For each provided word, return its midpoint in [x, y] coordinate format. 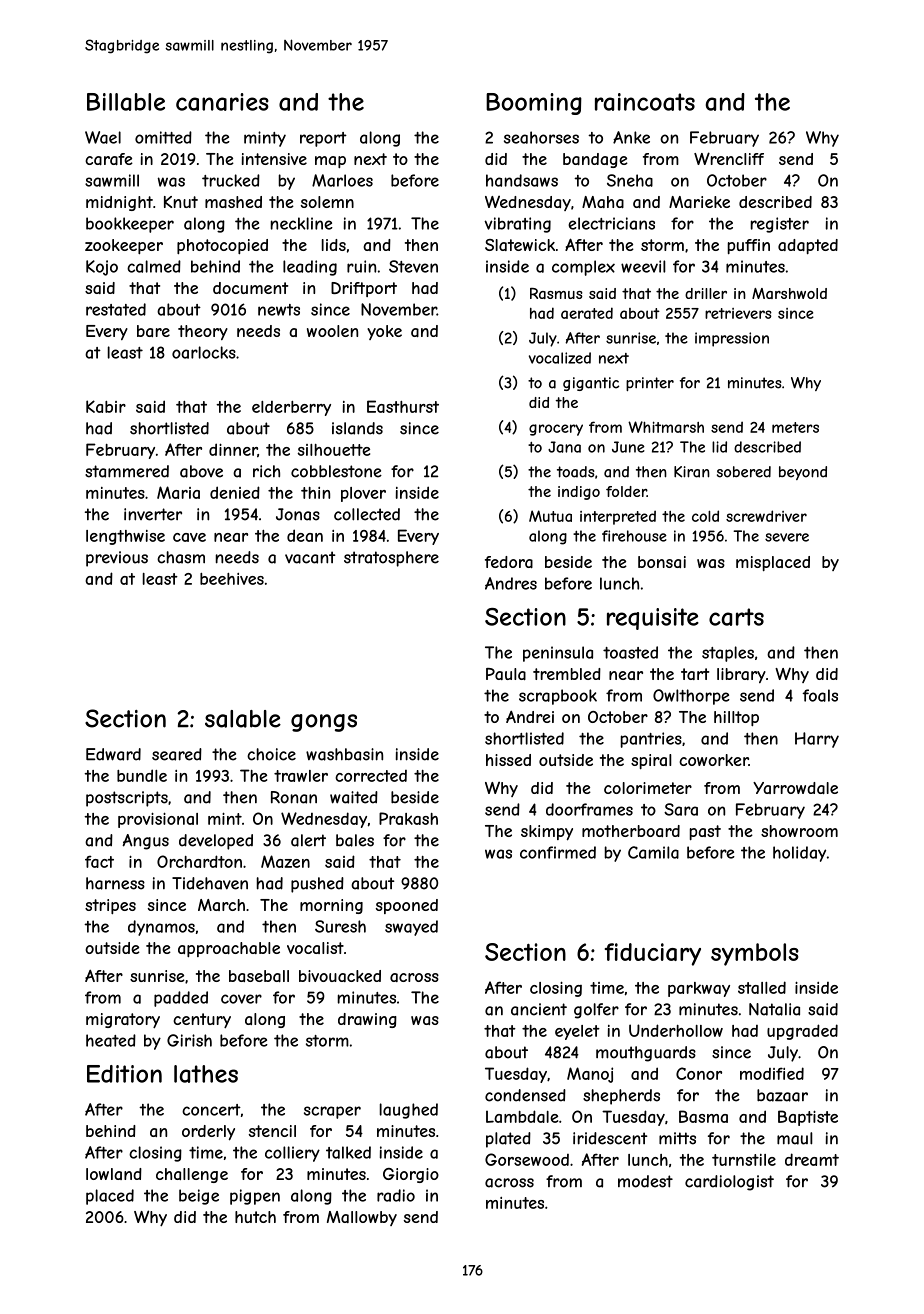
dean [305, 535]
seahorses [541, 137]
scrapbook [558, 697]
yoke [384, 332]
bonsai [662, 562]
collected [367, 514]
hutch [255, 1217]
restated [116, 309]
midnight [119, 203]
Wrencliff [729, 158]
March [221, 905]
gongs [324, 723]
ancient [539, 1009]
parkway [699, 989]
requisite [653, 619]
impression [732, 339]
